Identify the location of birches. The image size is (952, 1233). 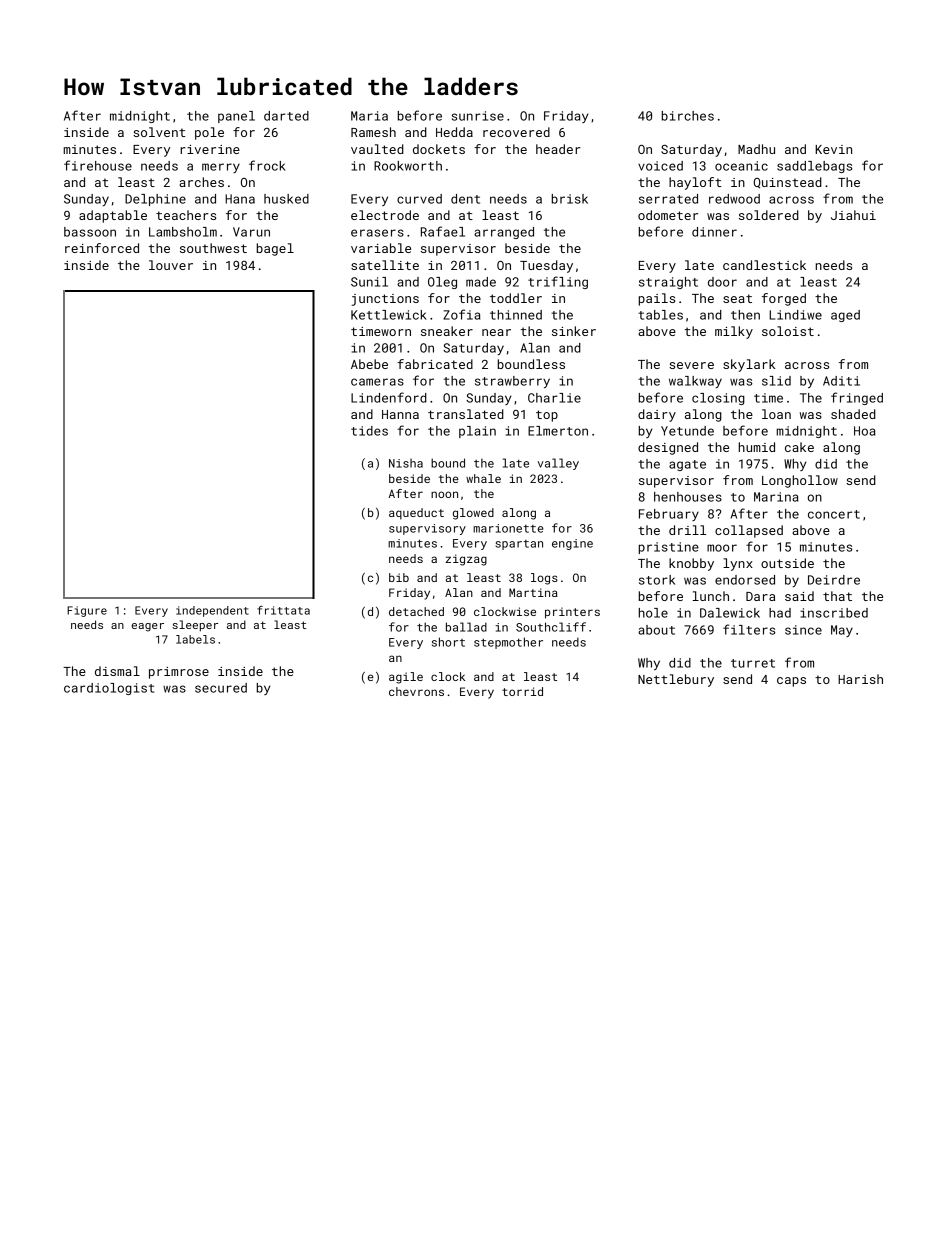
(687, 116).
